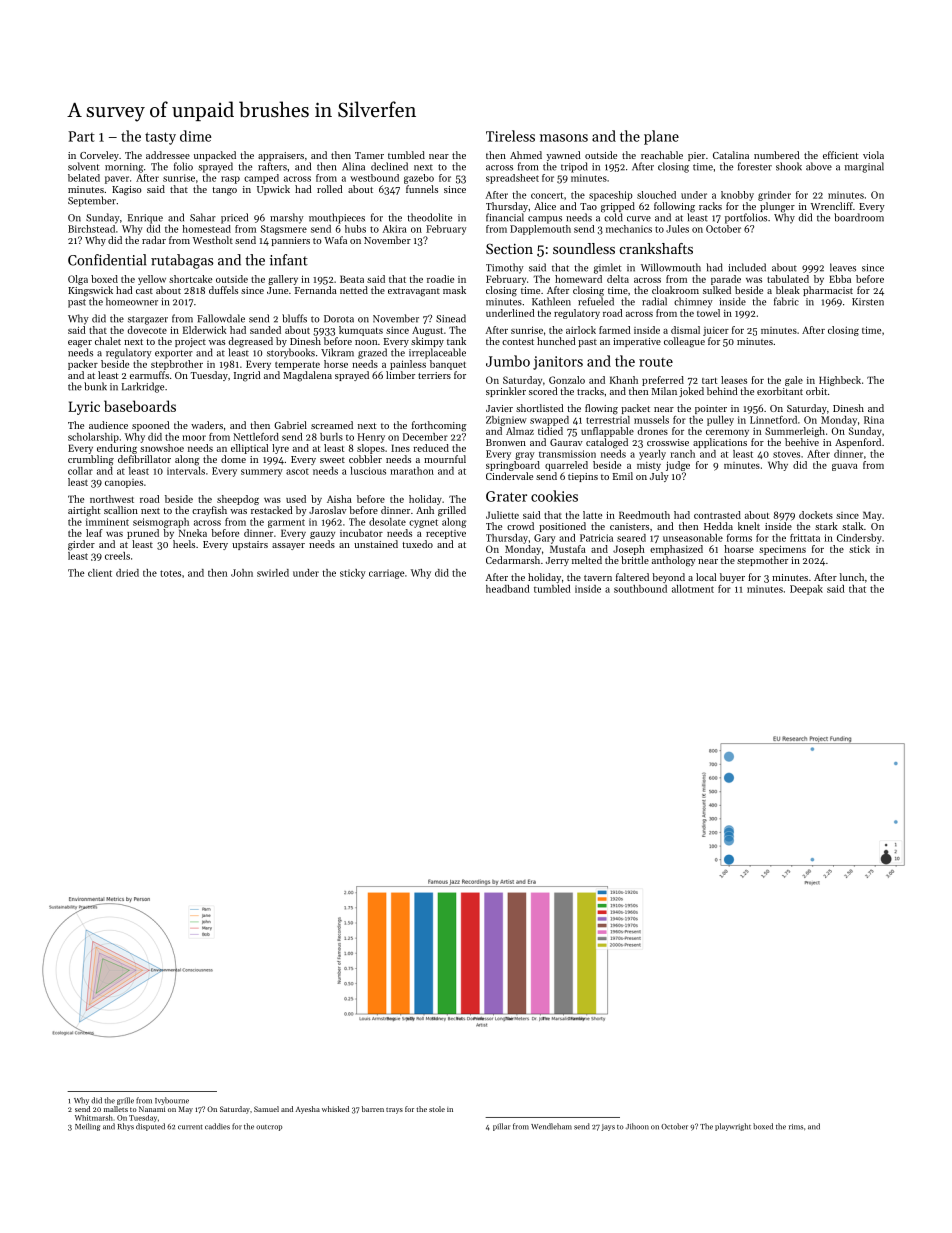  Describe the element at coordinates (250, 545) in the screenshot. I see `upstairs` at that location.
